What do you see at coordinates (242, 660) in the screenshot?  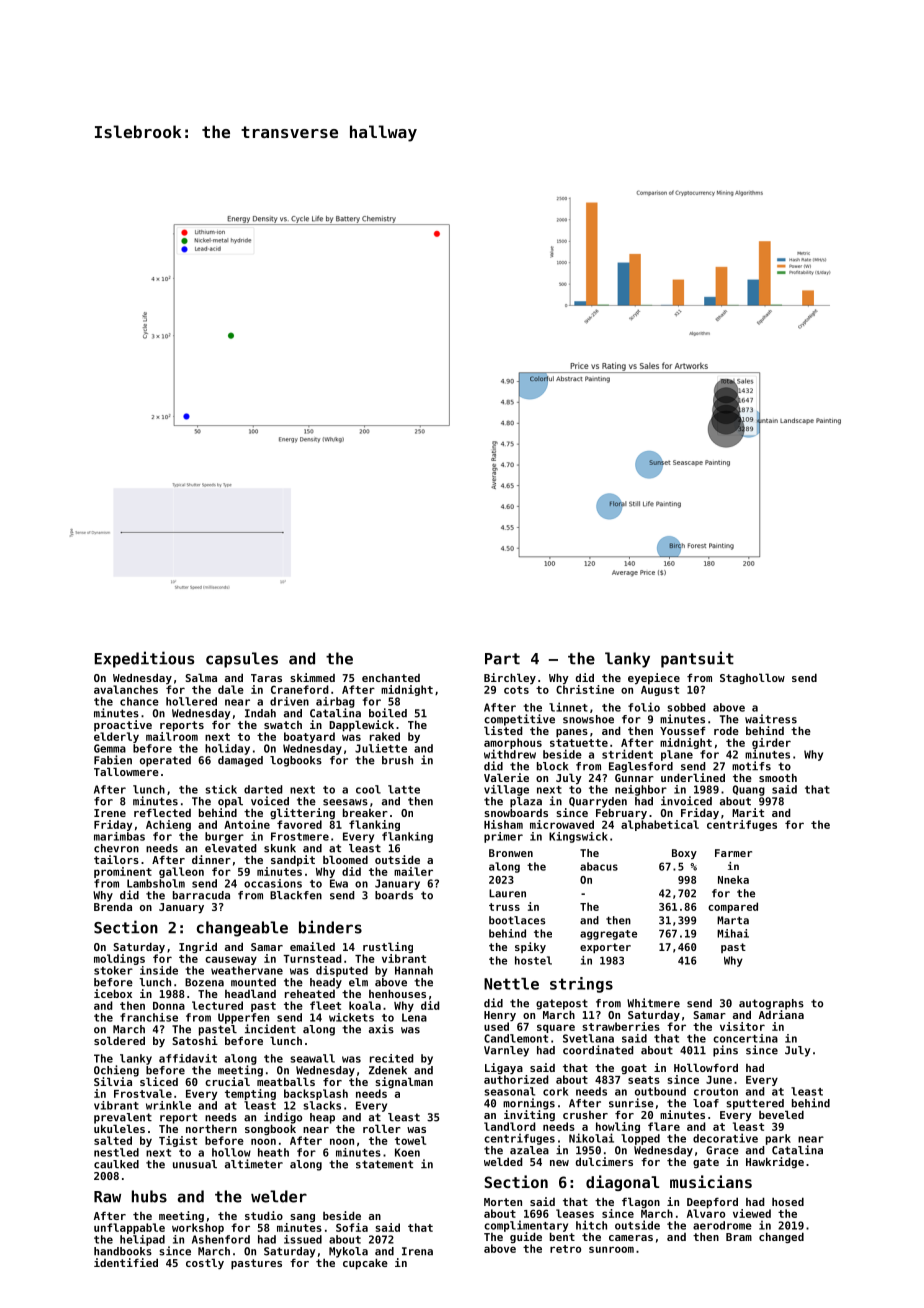 I see `capsules` at bounding box center [242, 660].
